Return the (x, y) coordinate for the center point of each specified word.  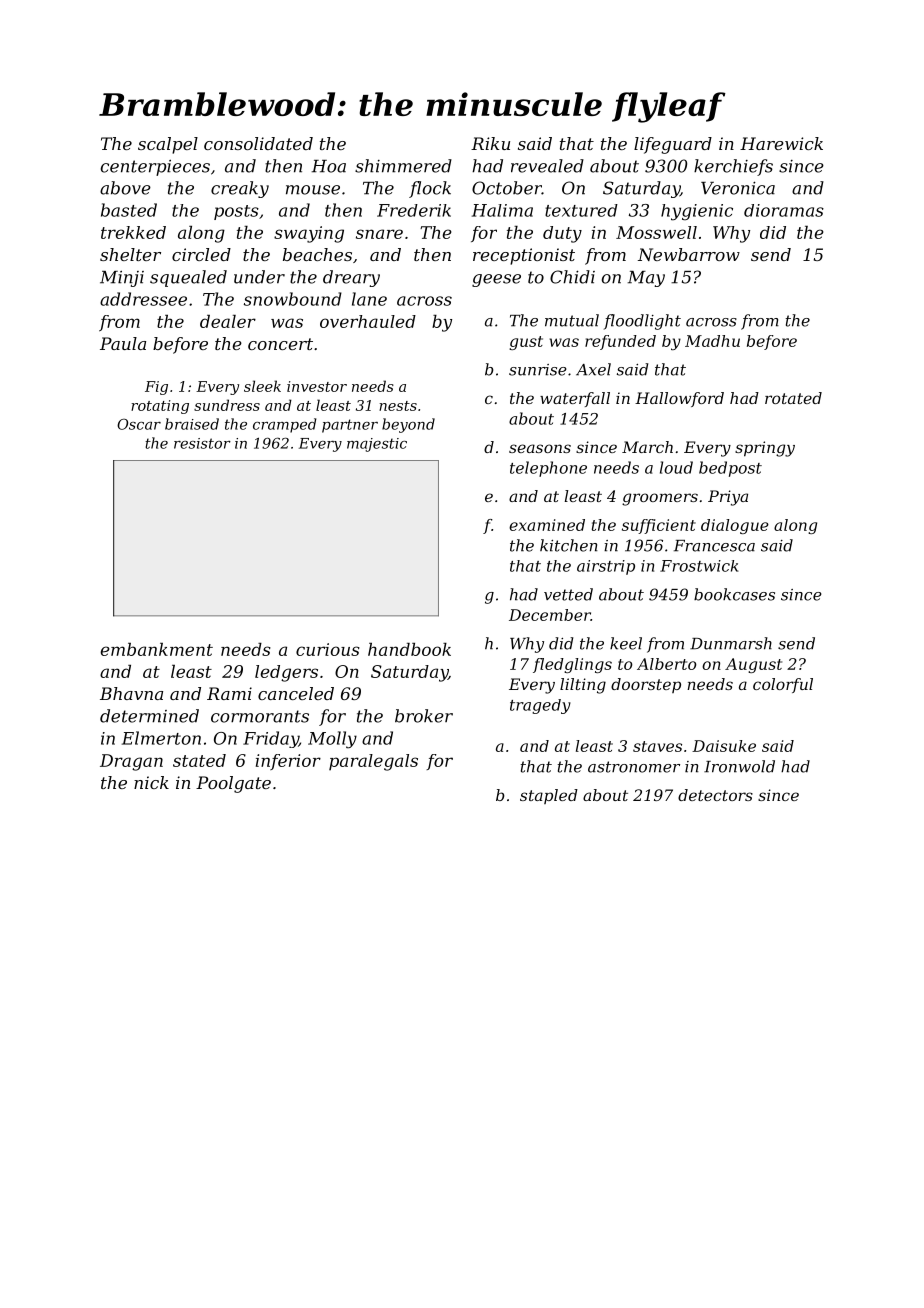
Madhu (712, 341)
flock (430, 189)
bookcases (734, 594)
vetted (568, 594)
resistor (202, 443)
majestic (377, 445)
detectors (715, 795)
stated (199, 760)
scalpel (168, 145)
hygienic (697, 212)
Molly (332, 740)
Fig (156, 388)
